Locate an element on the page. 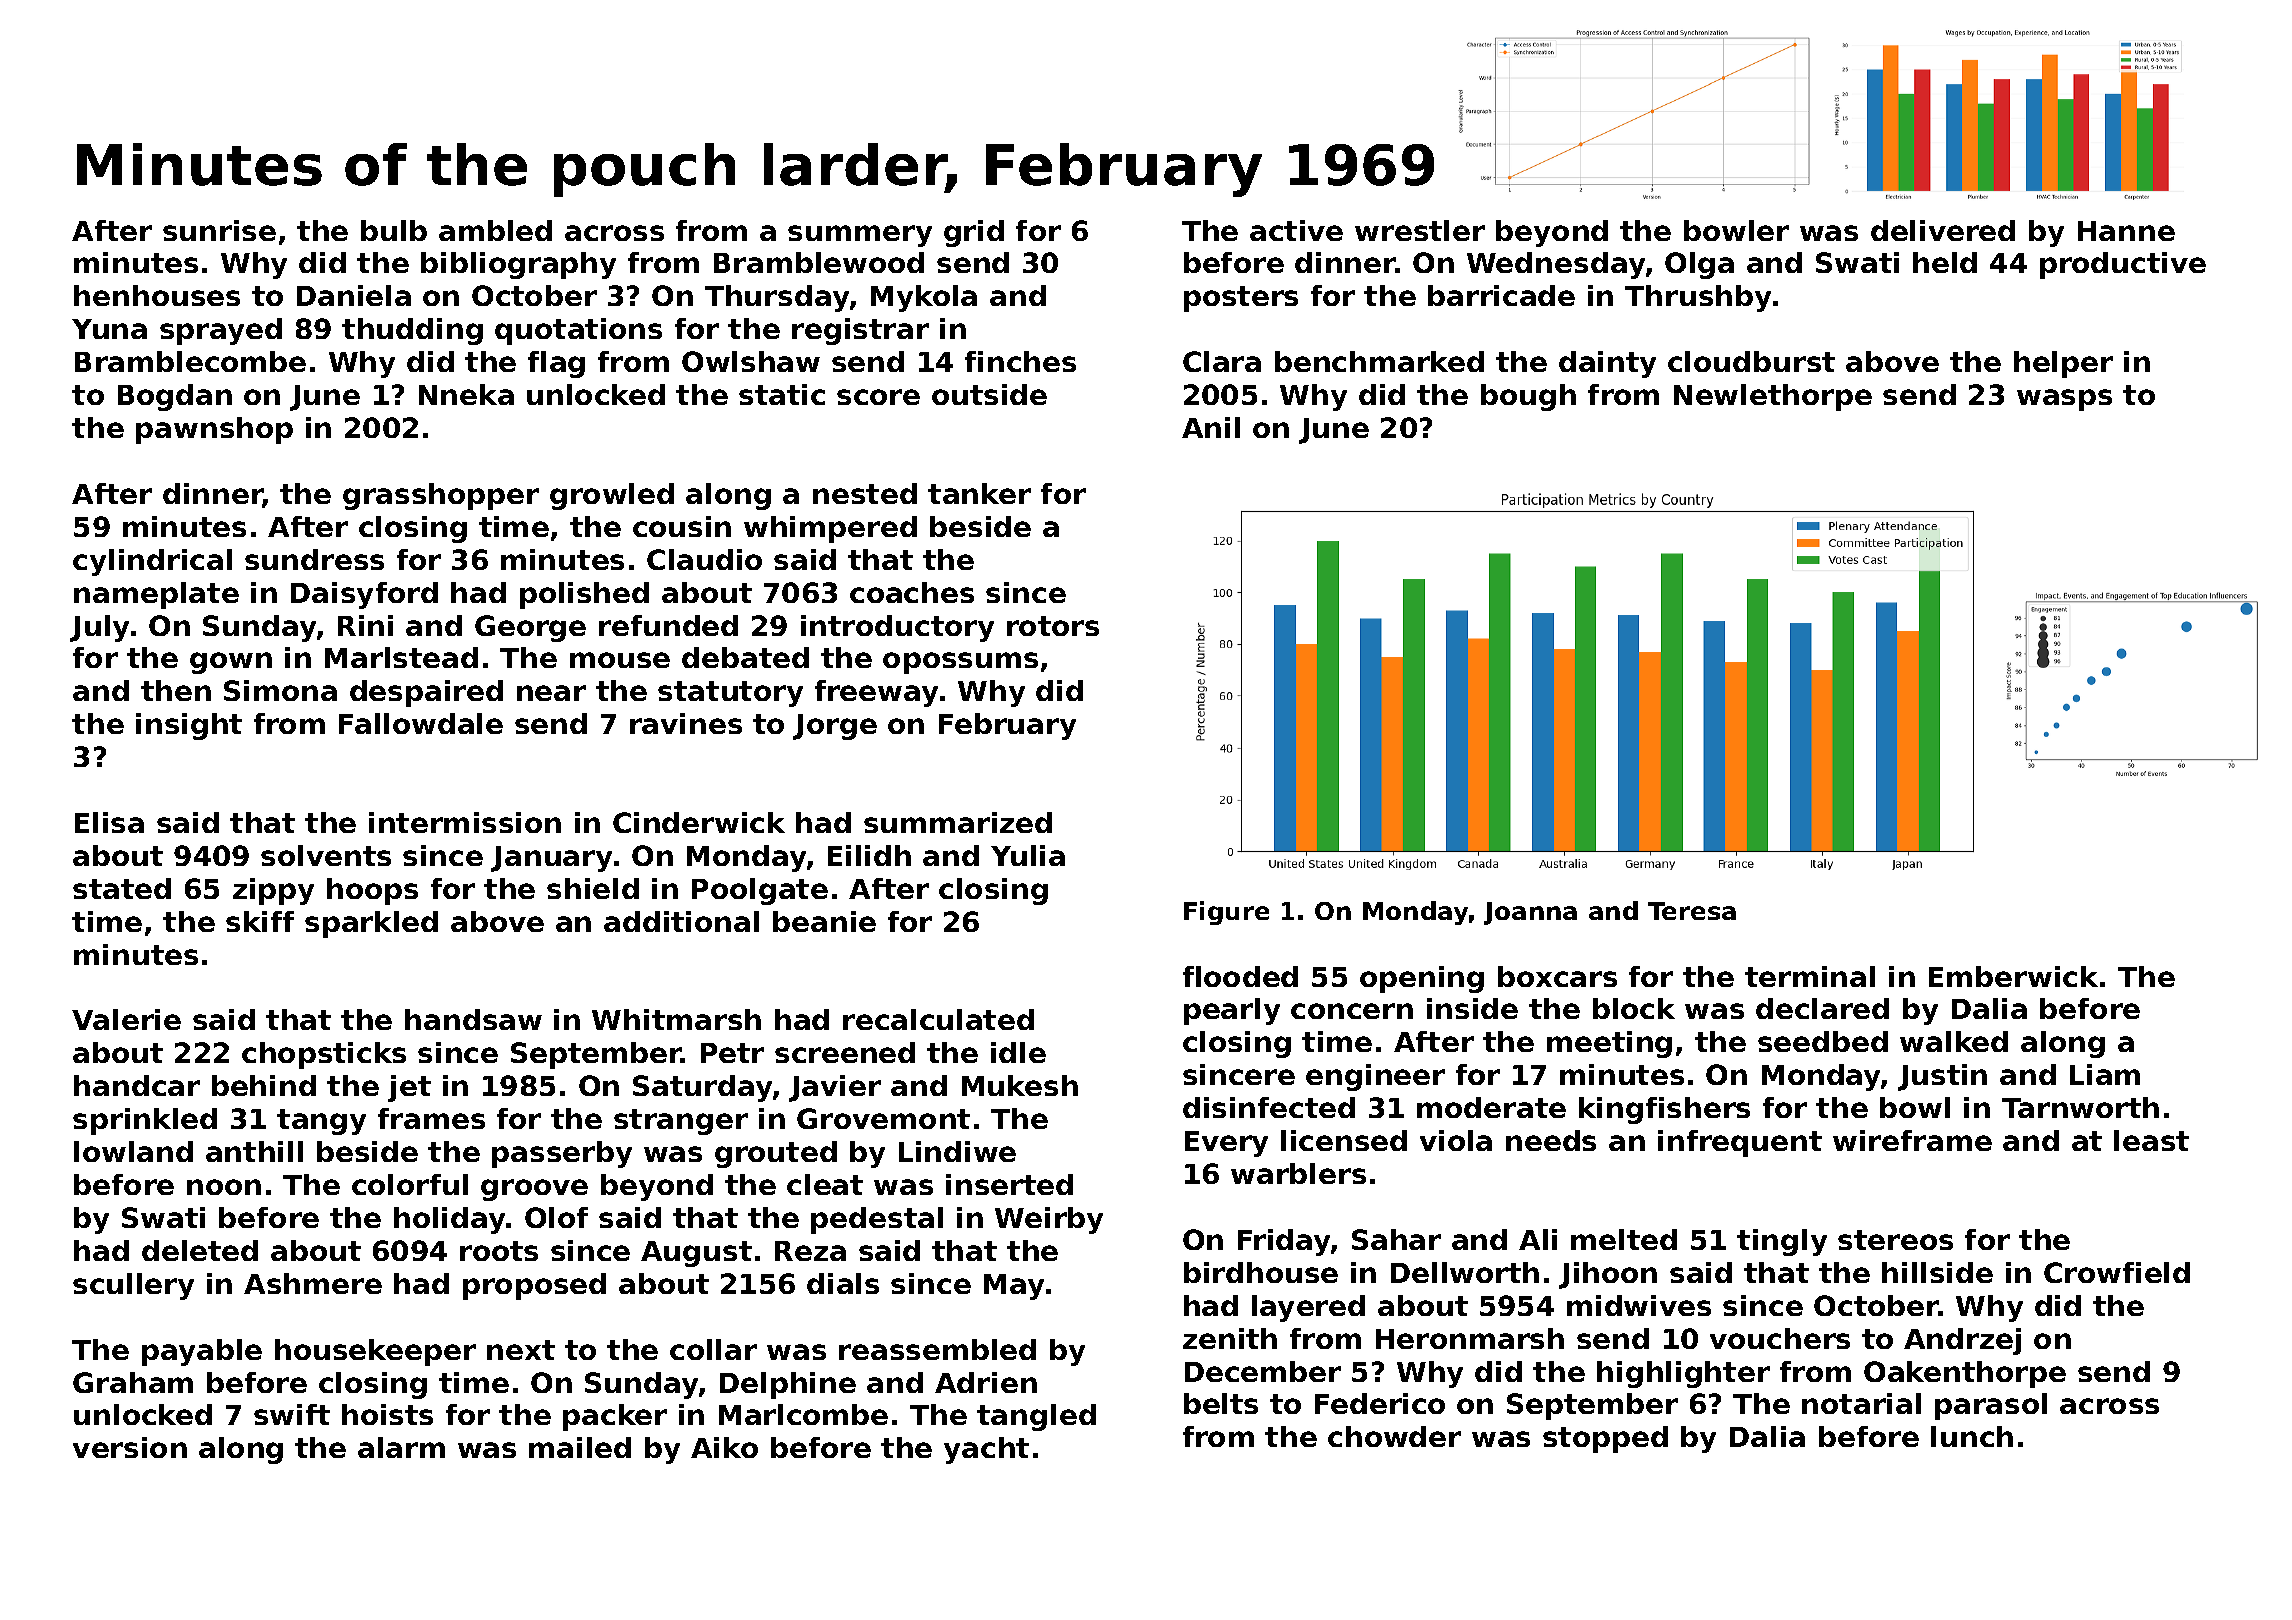 This document has height=1620, width=2292. then is located at coordinates (176, 690).
